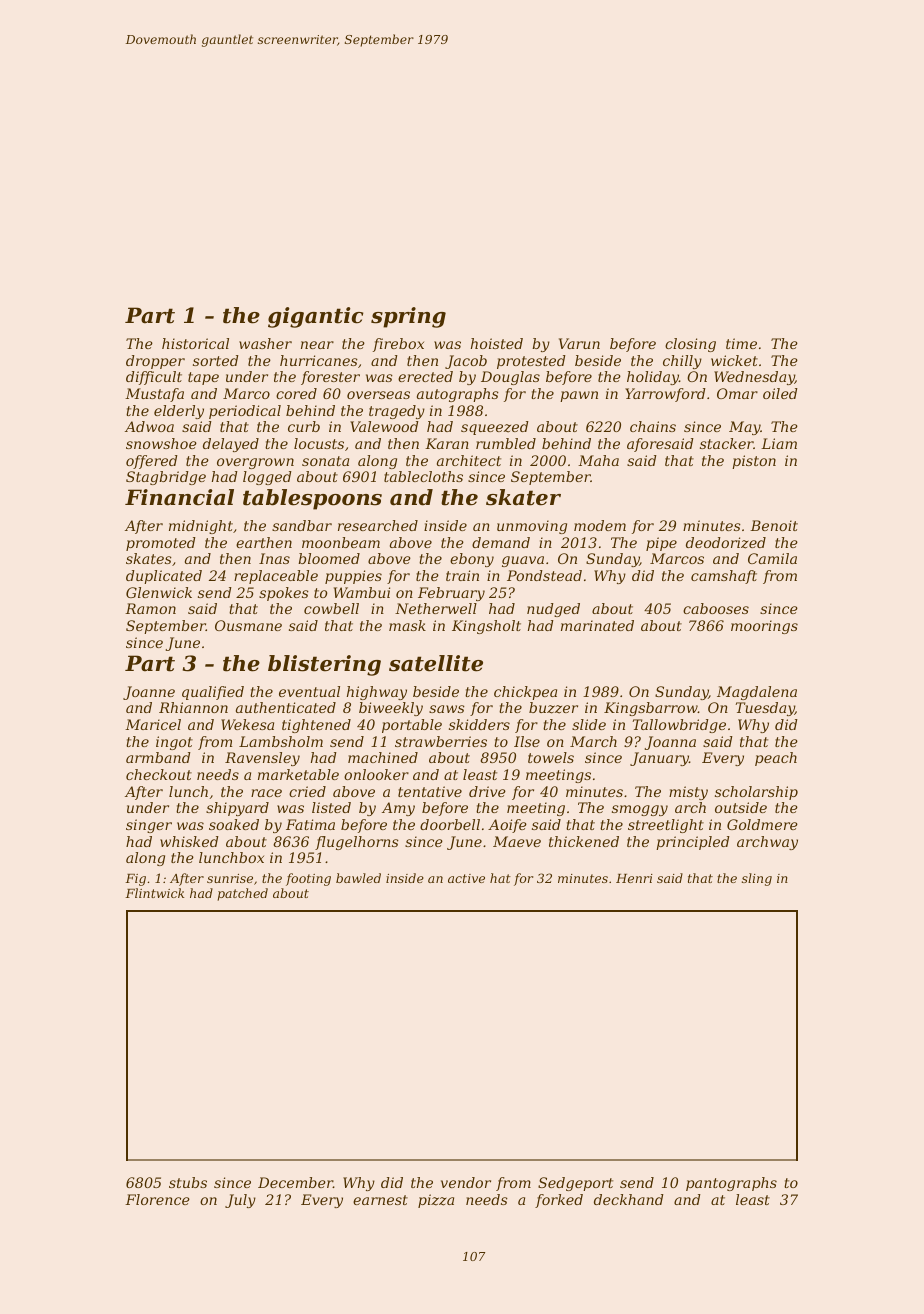  What do you see at coordinates (188, 1182) in the page?
I see `stubs` at bounding box center [188, 1182].
